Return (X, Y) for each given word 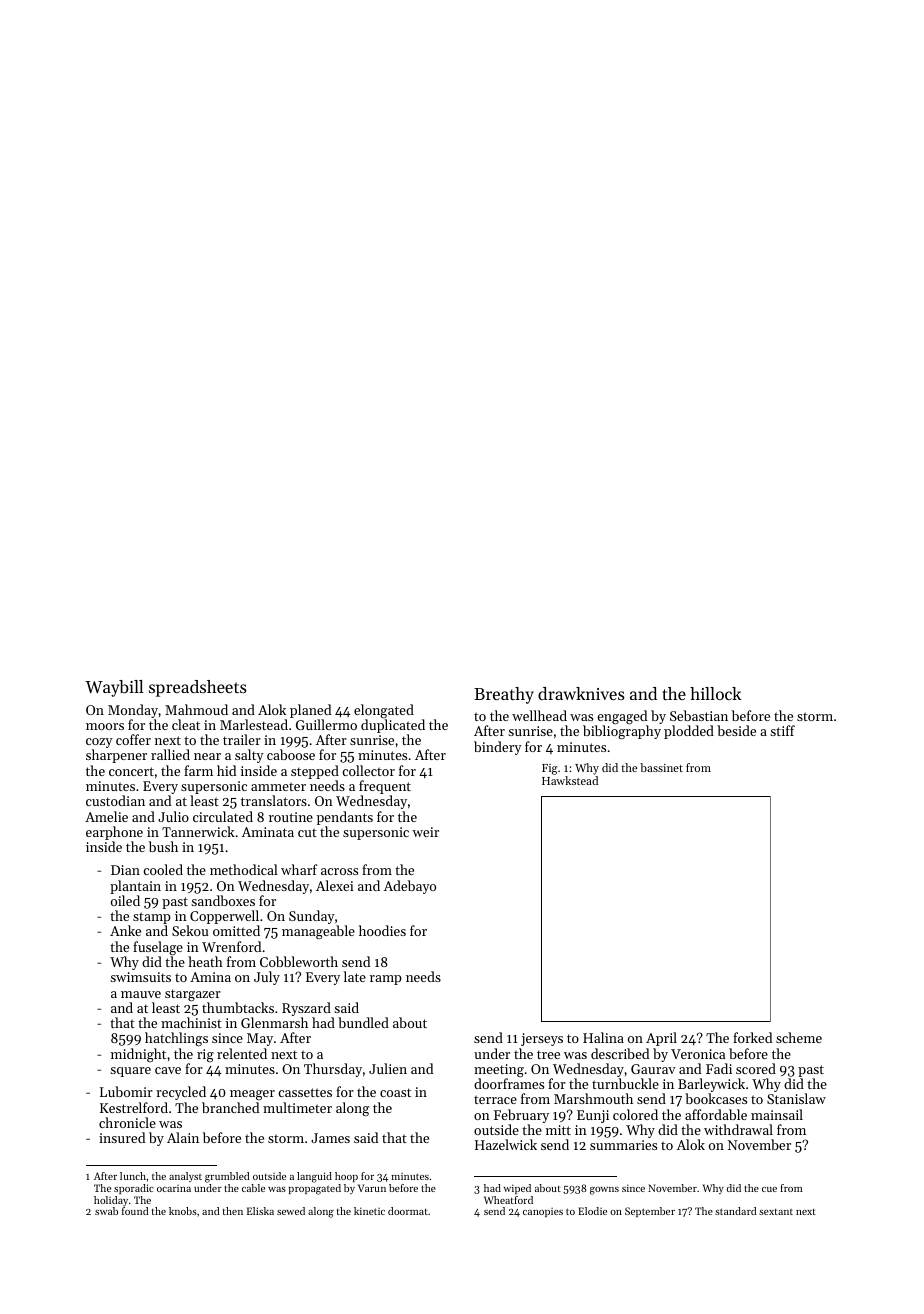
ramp (386, 980)
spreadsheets (198, 688)
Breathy (504, 695)
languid (314, 1177)
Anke (125, 930)
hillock (715, 693)
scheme (799, 1037)
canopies (543, 1212)
